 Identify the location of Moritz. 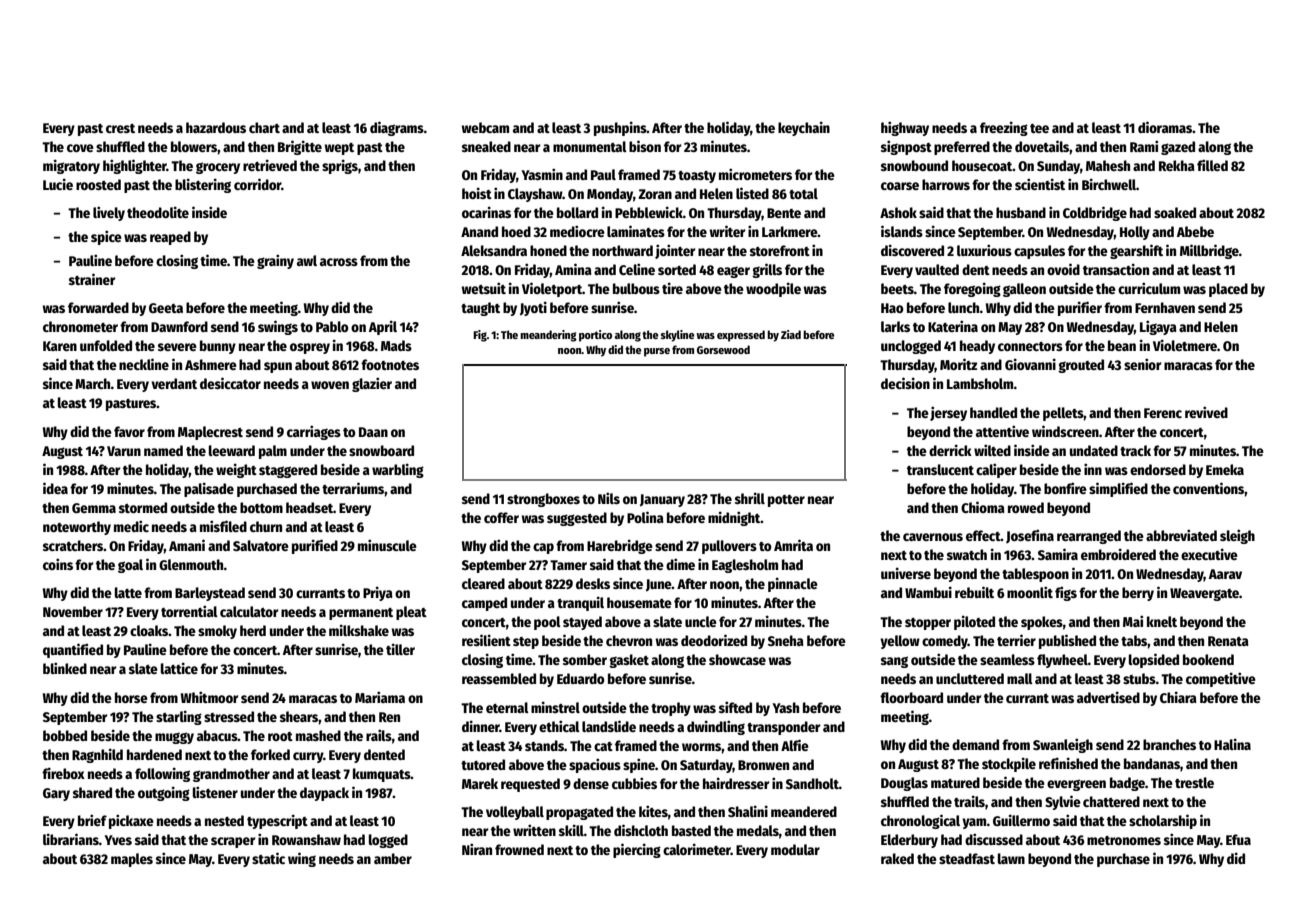
(958, 364).
